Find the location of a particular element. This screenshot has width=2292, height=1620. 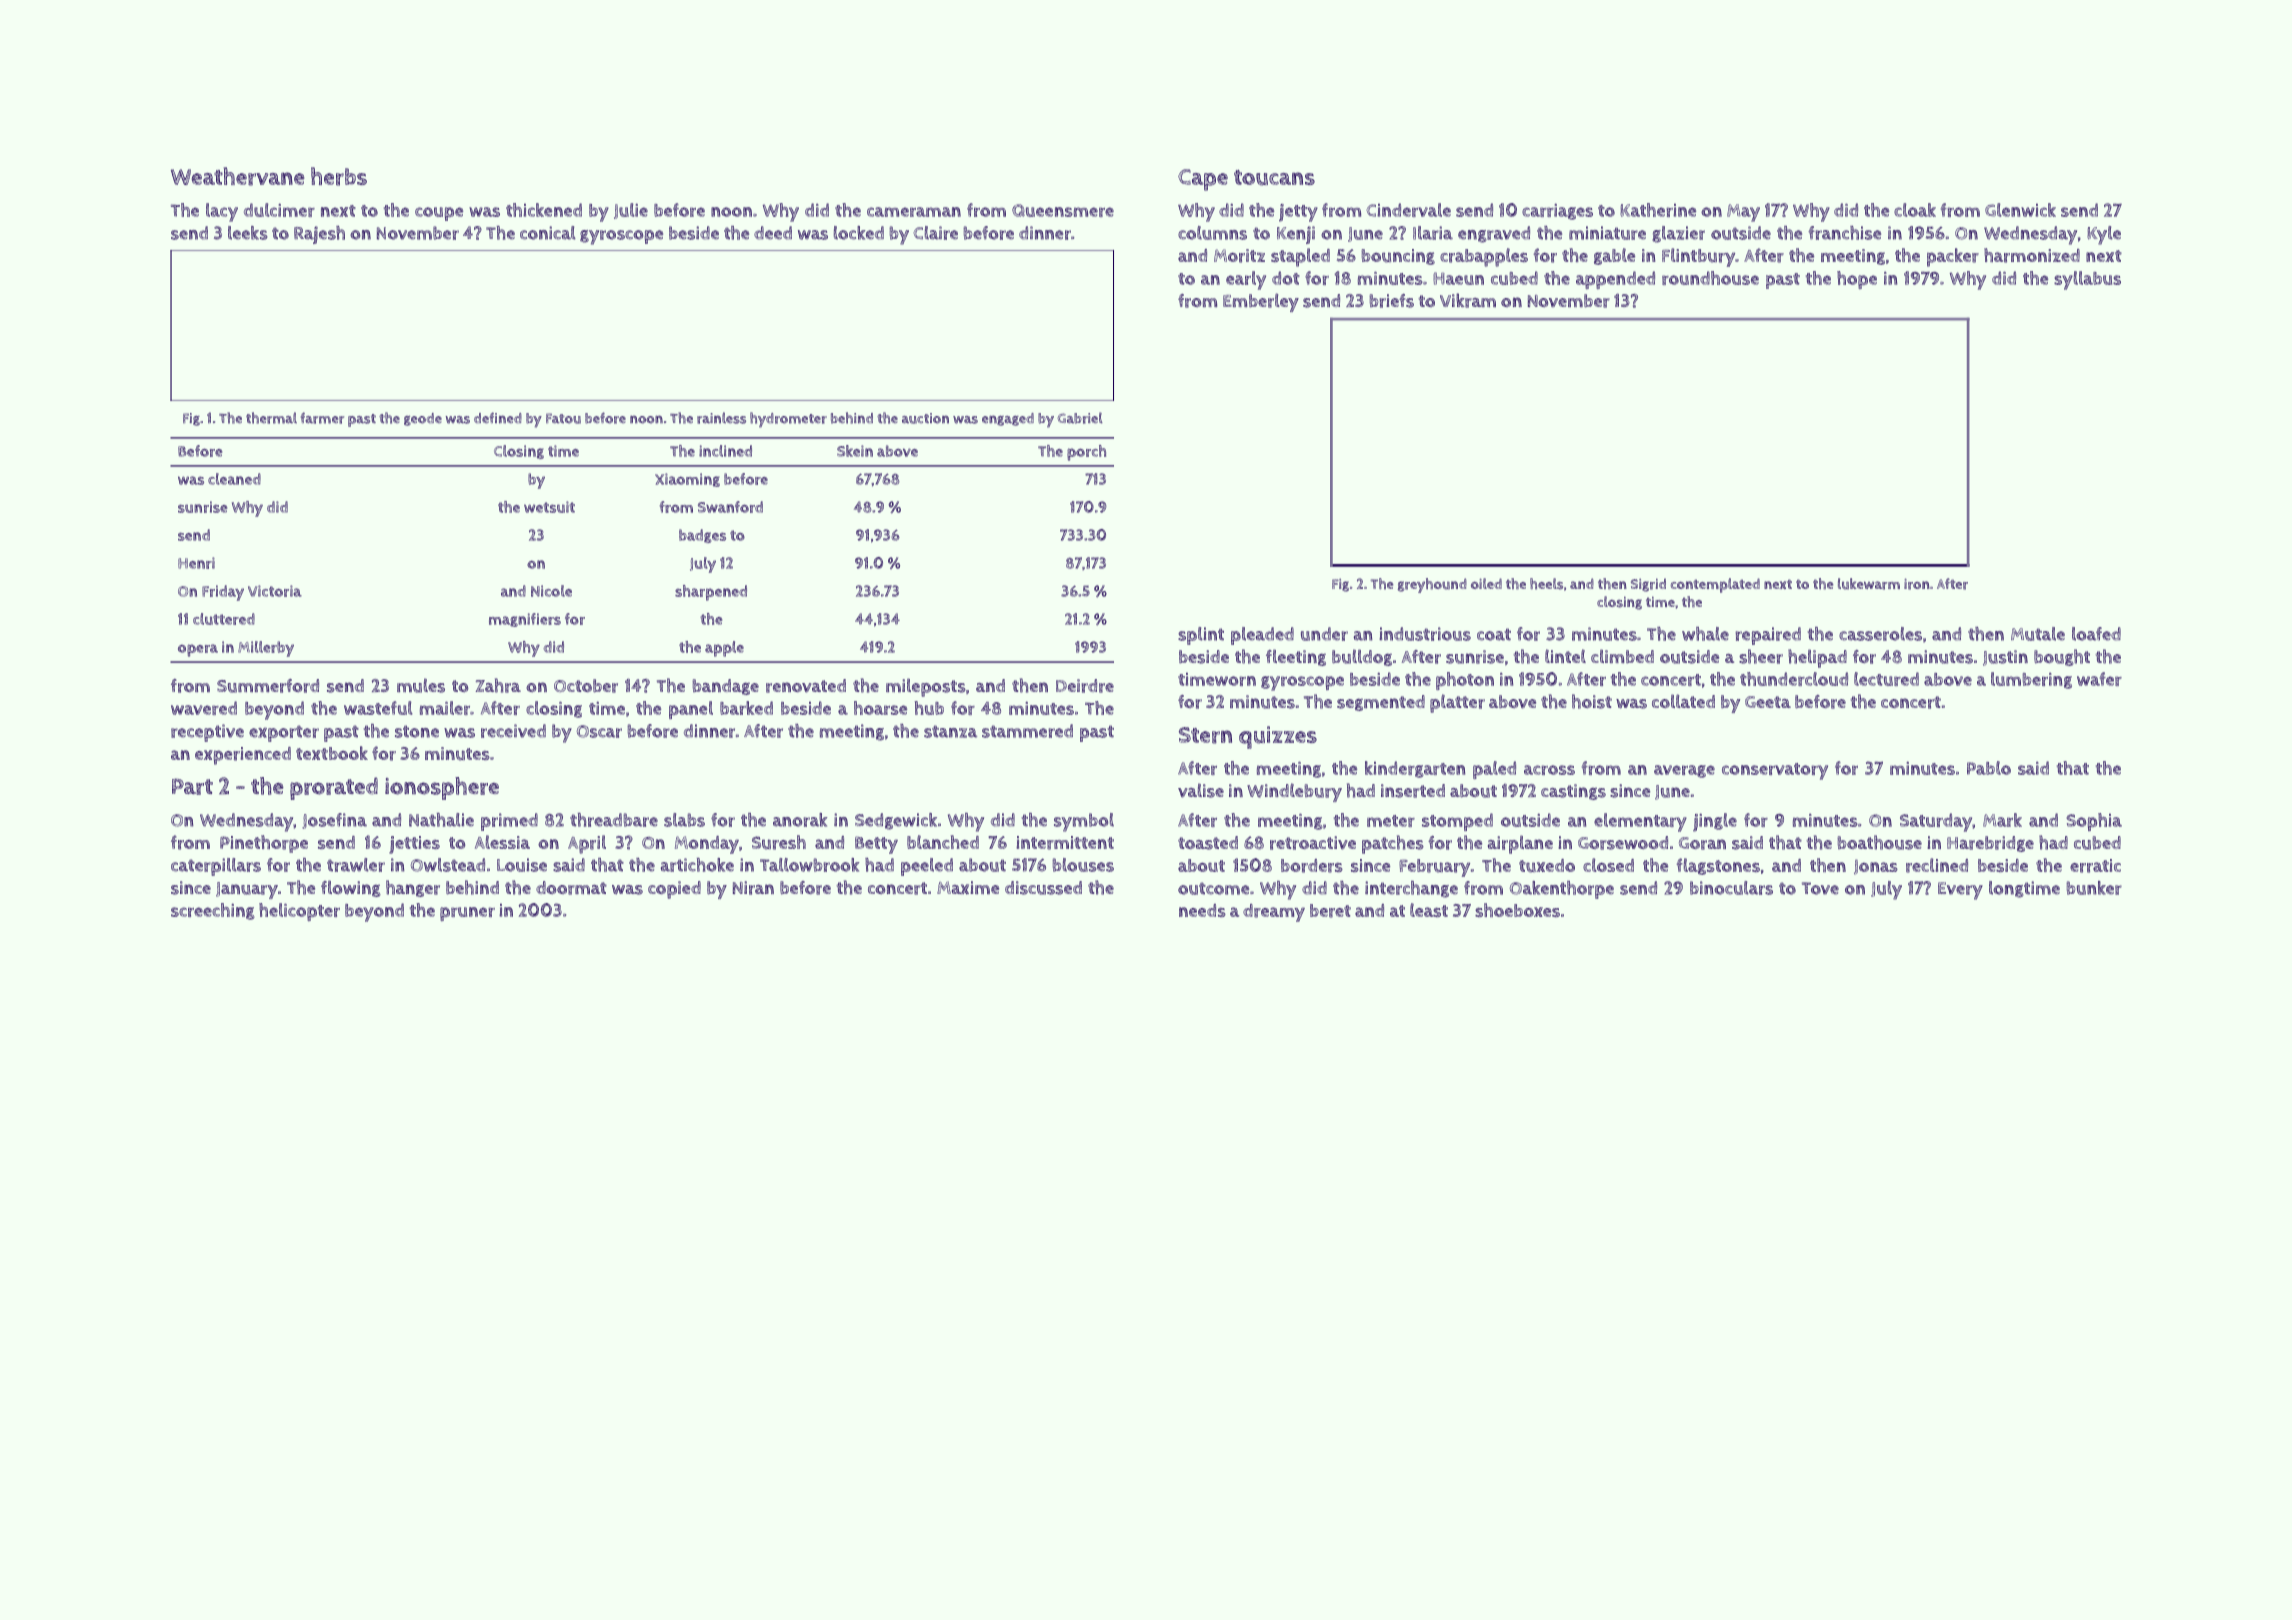

Kyle is located at coordinates (2104, 235).
